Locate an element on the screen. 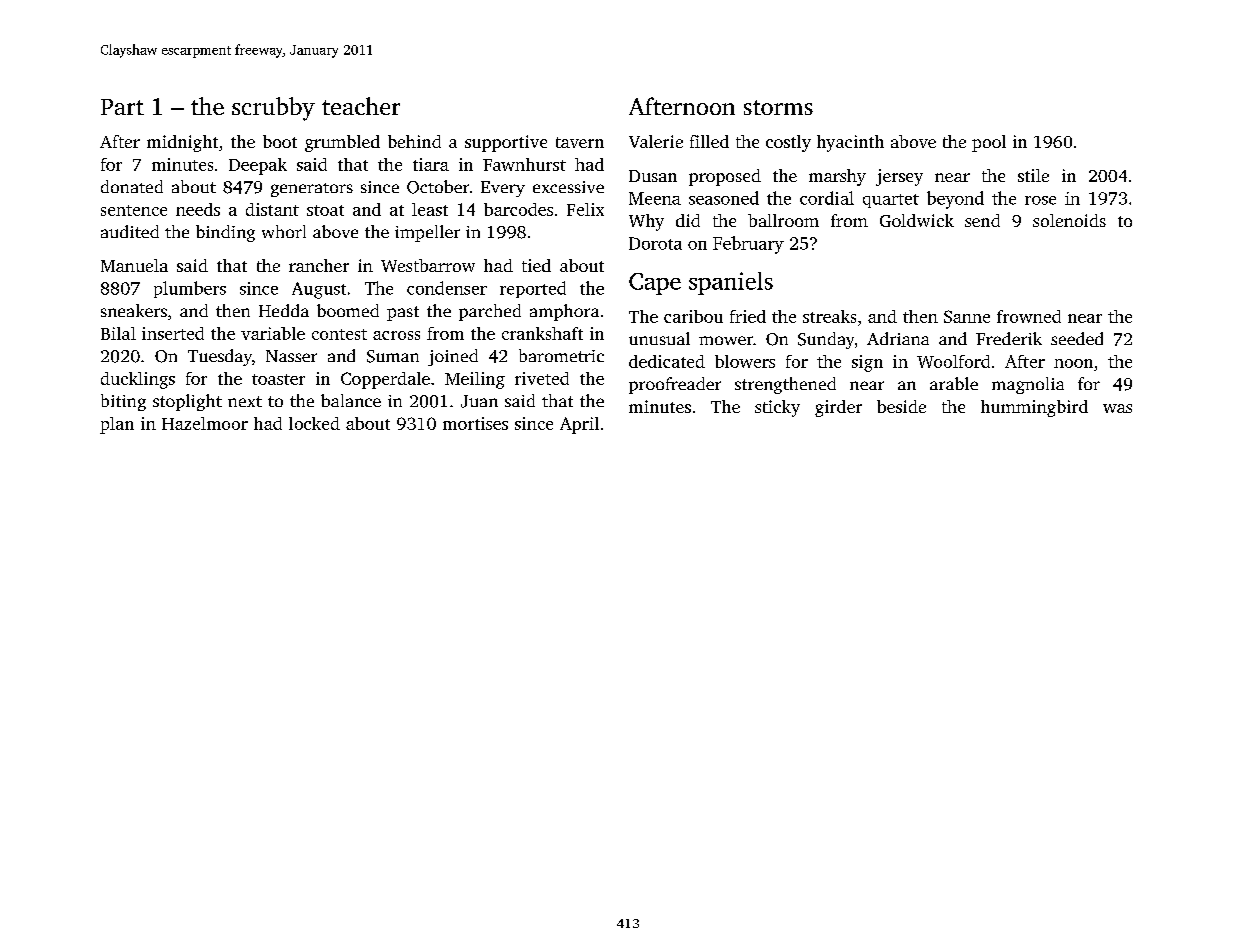 The width and height of the screenshot is (1233, 952). Fawnhurst is located at coordinates (524, 164).
